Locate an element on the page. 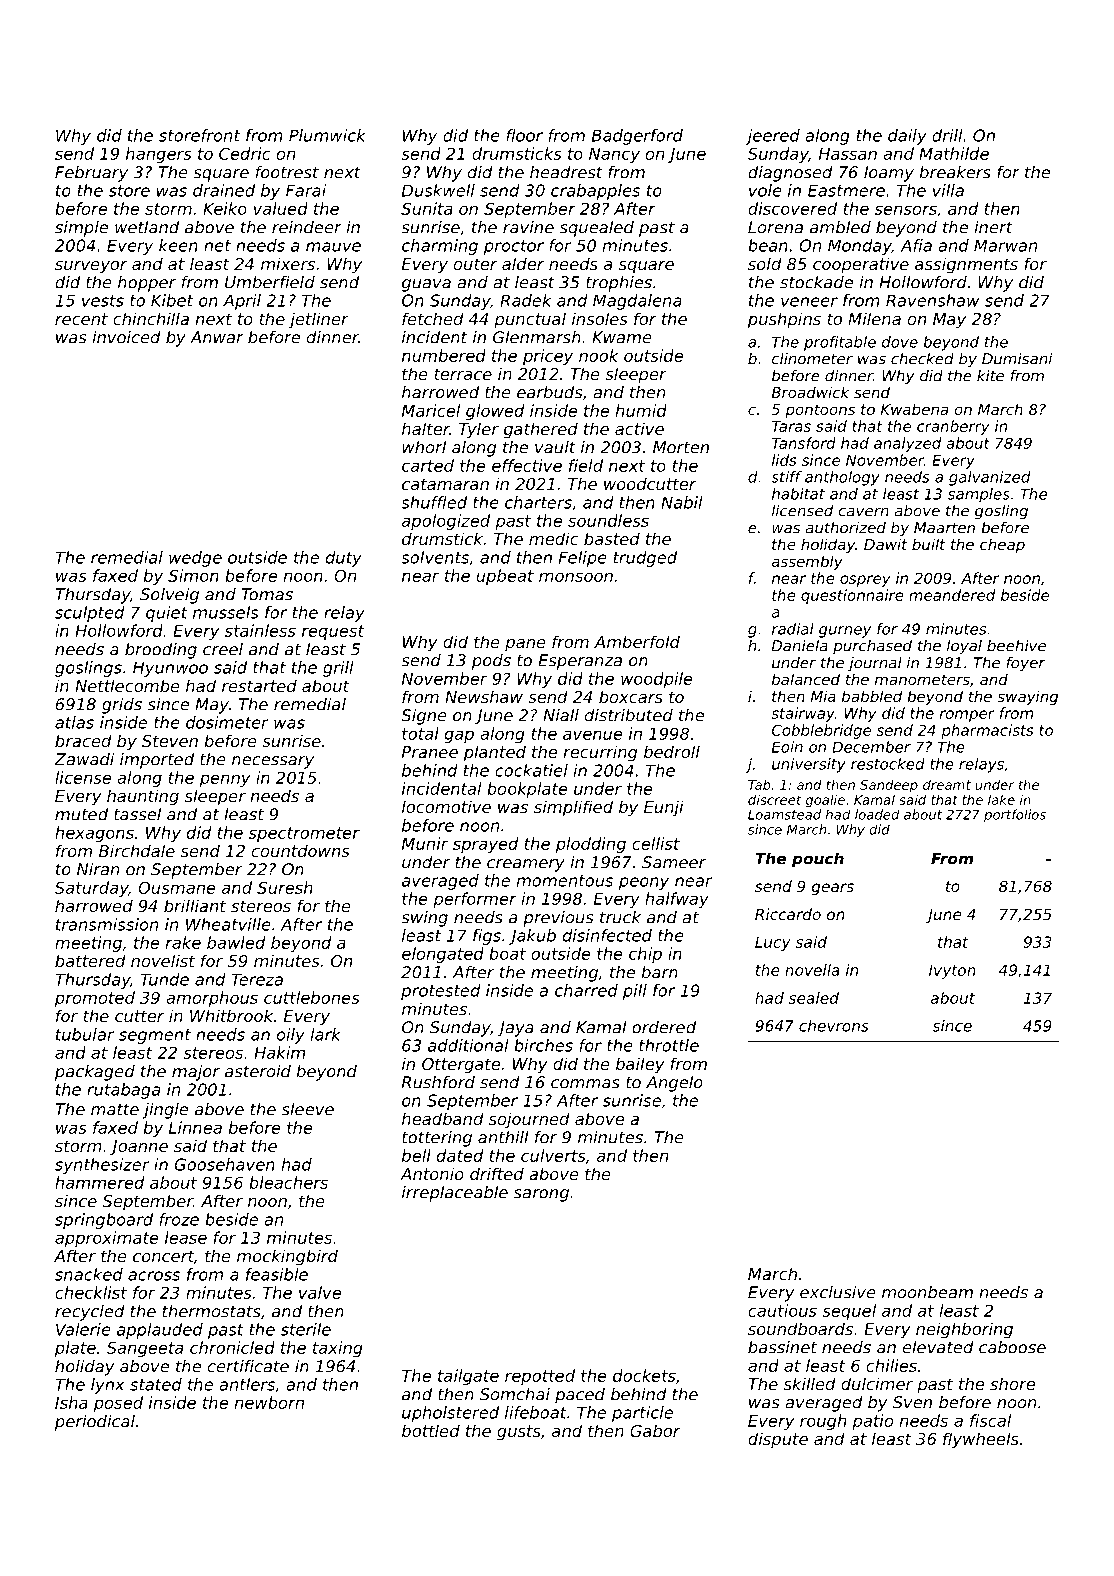 The width and height of the image is (1114, 1576). across is located at coordinates (154, 1276).
